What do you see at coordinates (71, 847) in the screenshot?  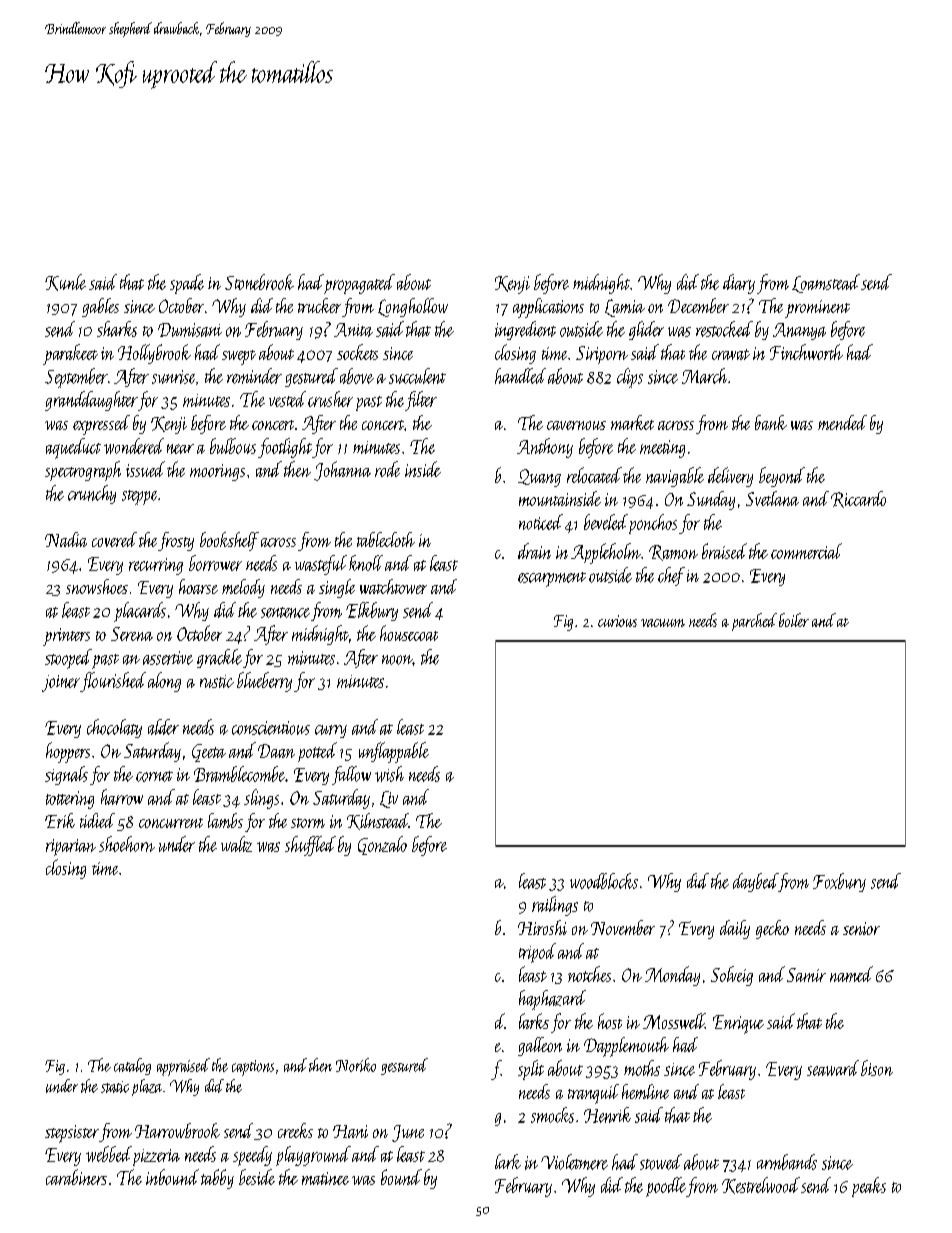 I see `riparian` at bounding box center [71, 847].
